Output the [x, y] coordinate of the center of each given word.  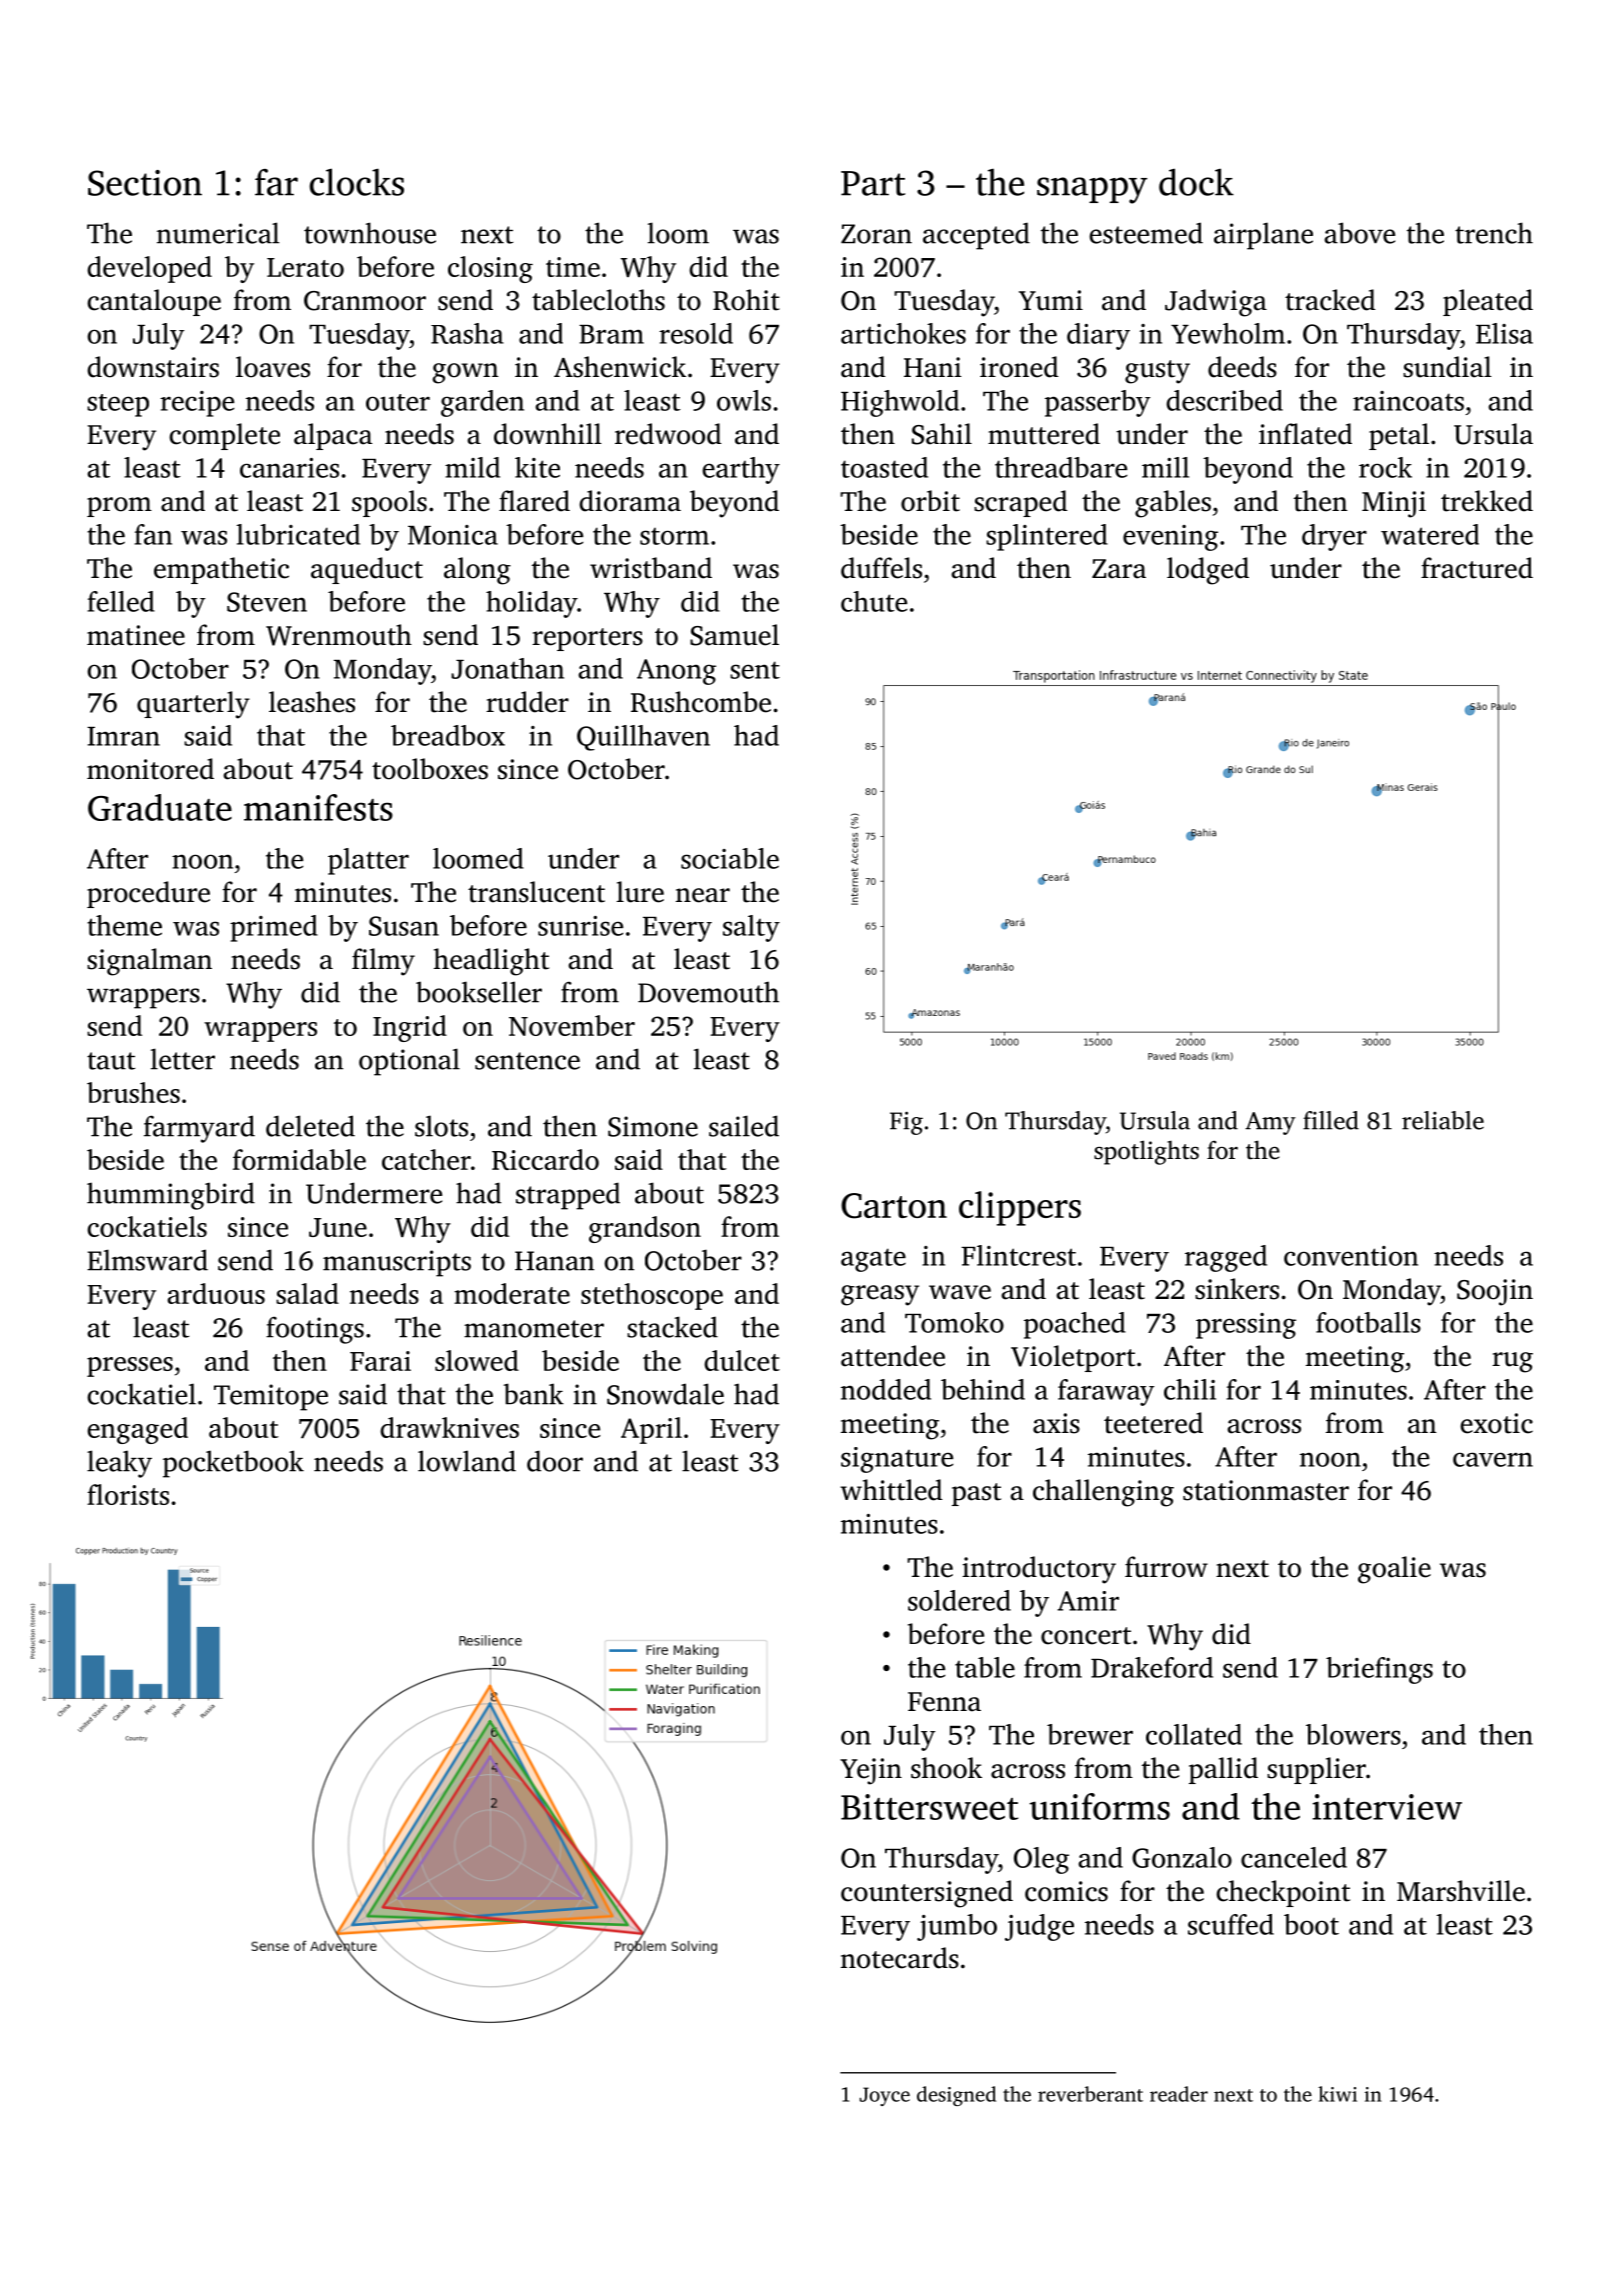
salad [307, 1293]
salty [751, 928]
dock [1196, 182]
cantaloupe [154, 302]
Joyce [885, 2096]
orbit [930, 501]
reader [1179, 2094]
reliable [1443, 1120]
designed [956, 2096]
